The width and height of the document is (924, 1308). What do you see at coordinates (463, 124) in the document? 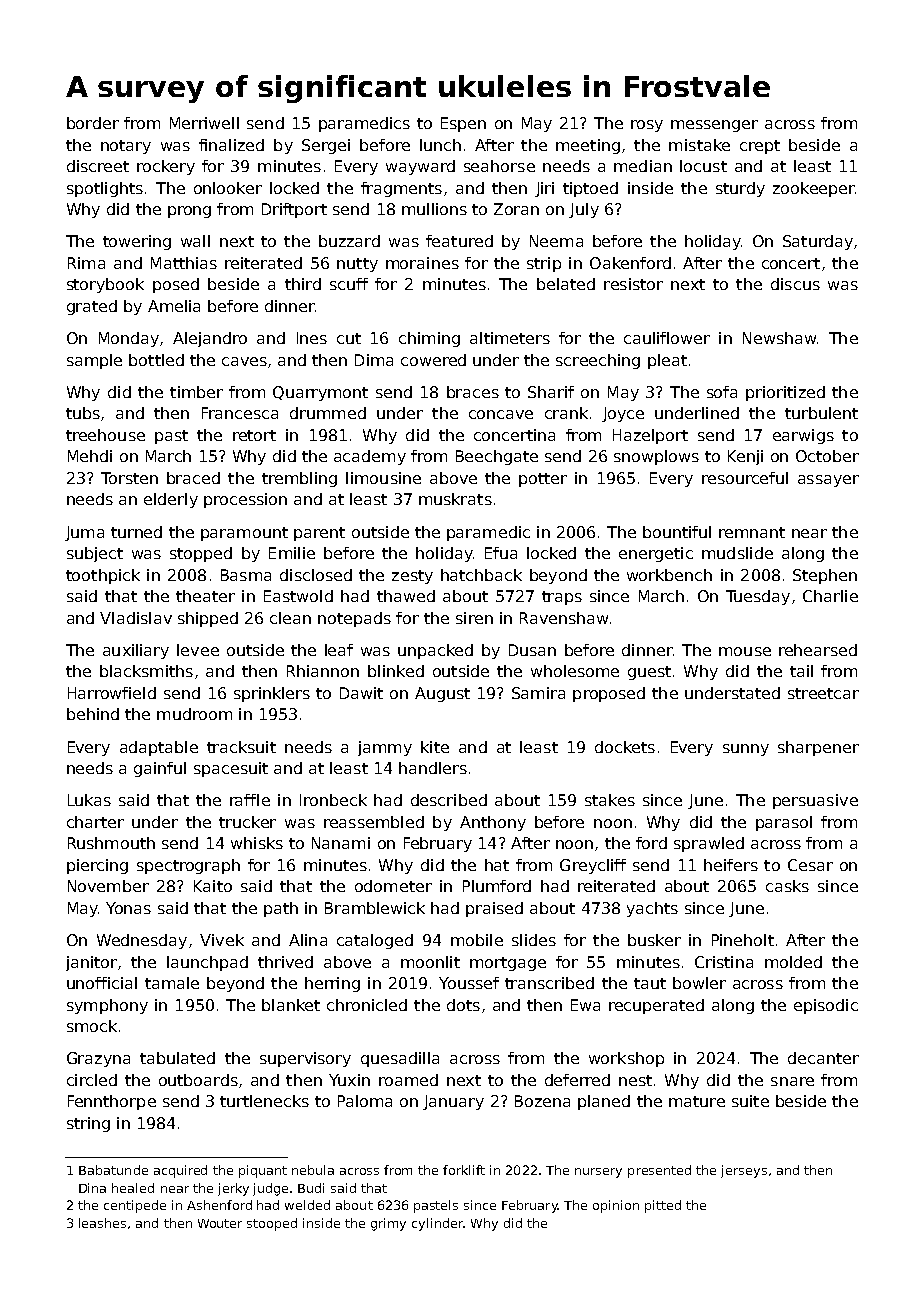
I see `Espen` at bounding box center [463, 124].
